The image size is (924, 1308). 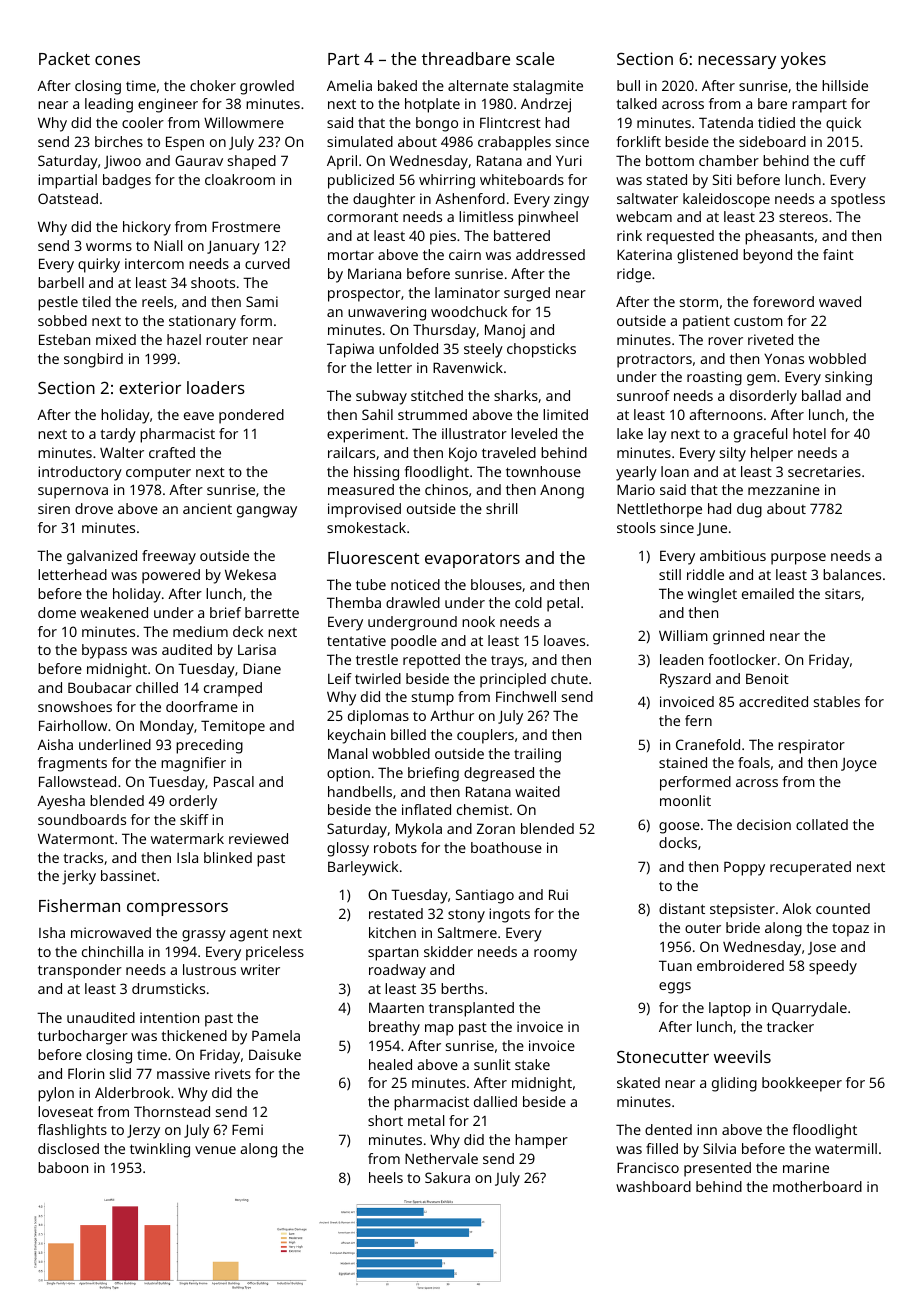 What do you see at coordinates (468, 367) in the screenshot?
I see `Ravenwick` at bounding box center [468, 367].
